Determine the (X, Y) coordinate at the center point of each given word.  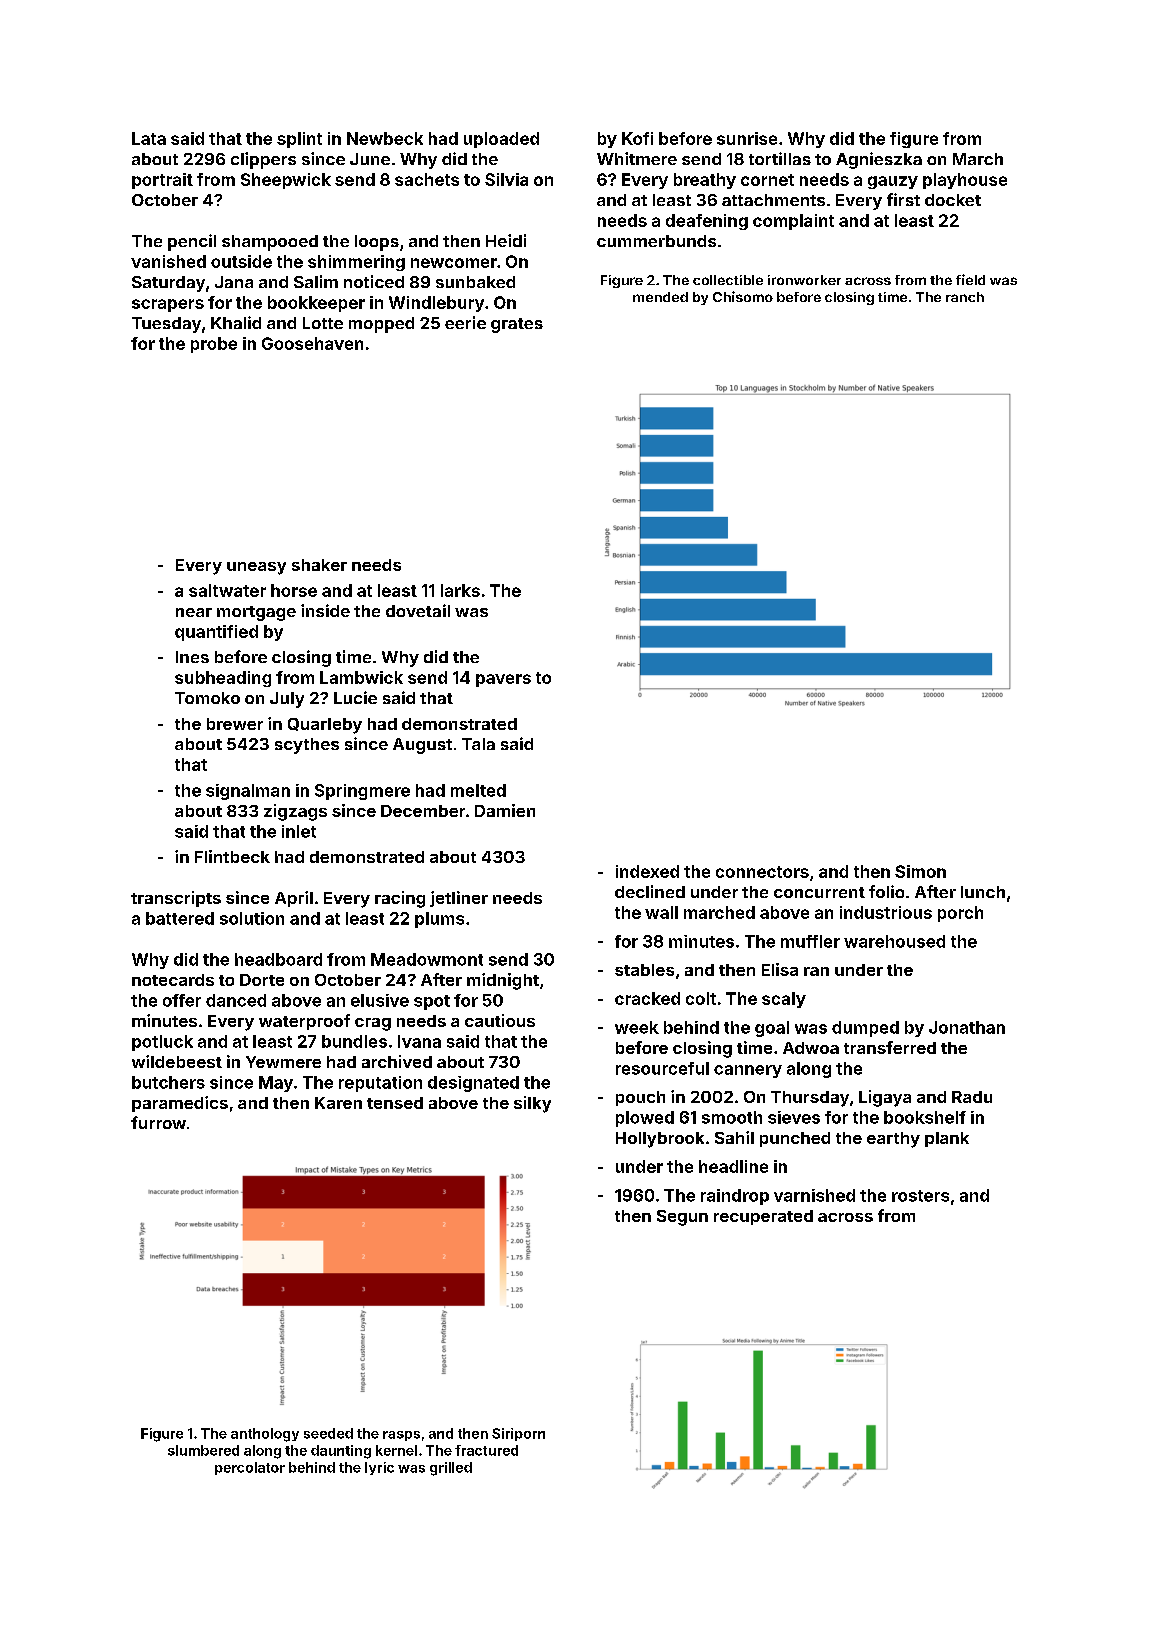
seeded (328, 1433)
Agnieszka (879, 160)
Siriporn (518, 1434)
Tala (478, 744)
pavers (503, 680)
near (194, 612)
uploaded (501, 140)
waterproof (304, 1022)
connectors (762, 872)
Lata (149, 138)
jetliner (459, 899)
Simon (920, 871)
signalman (248, 792)
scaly (784, 1000)
